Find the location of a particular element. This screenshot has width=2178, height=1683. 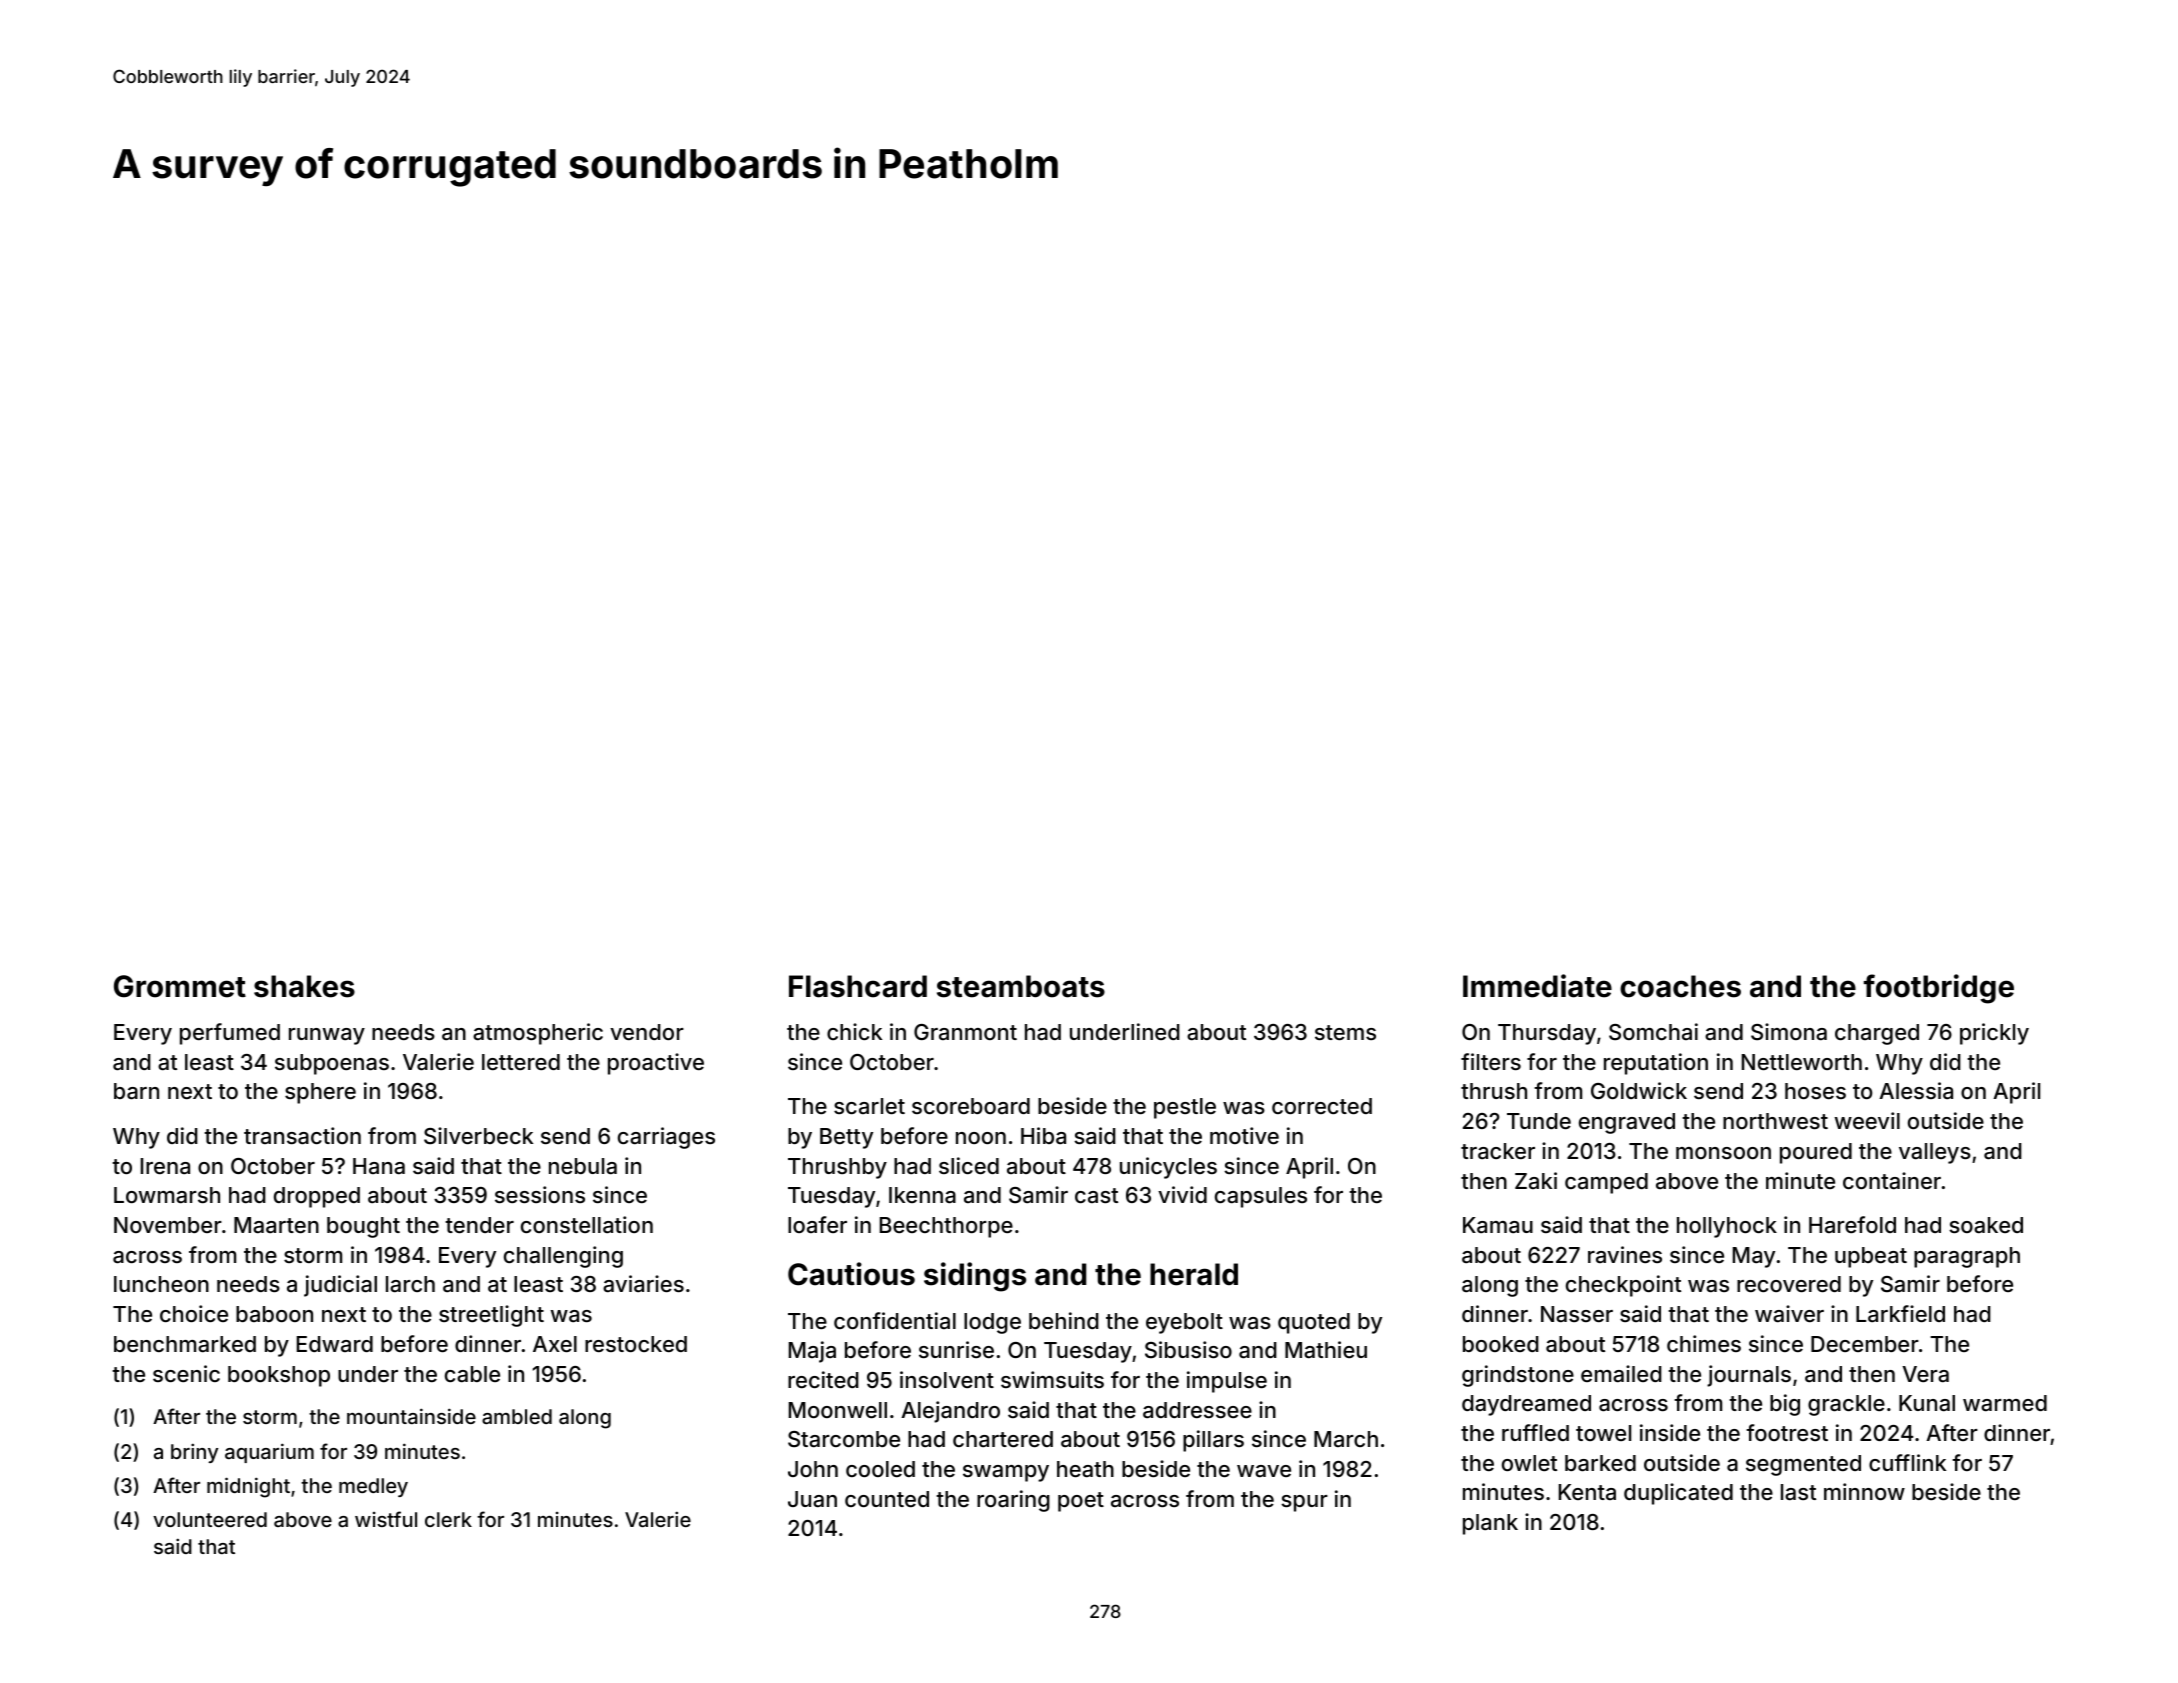

valleys is located at coordinates (1935, 1153).
